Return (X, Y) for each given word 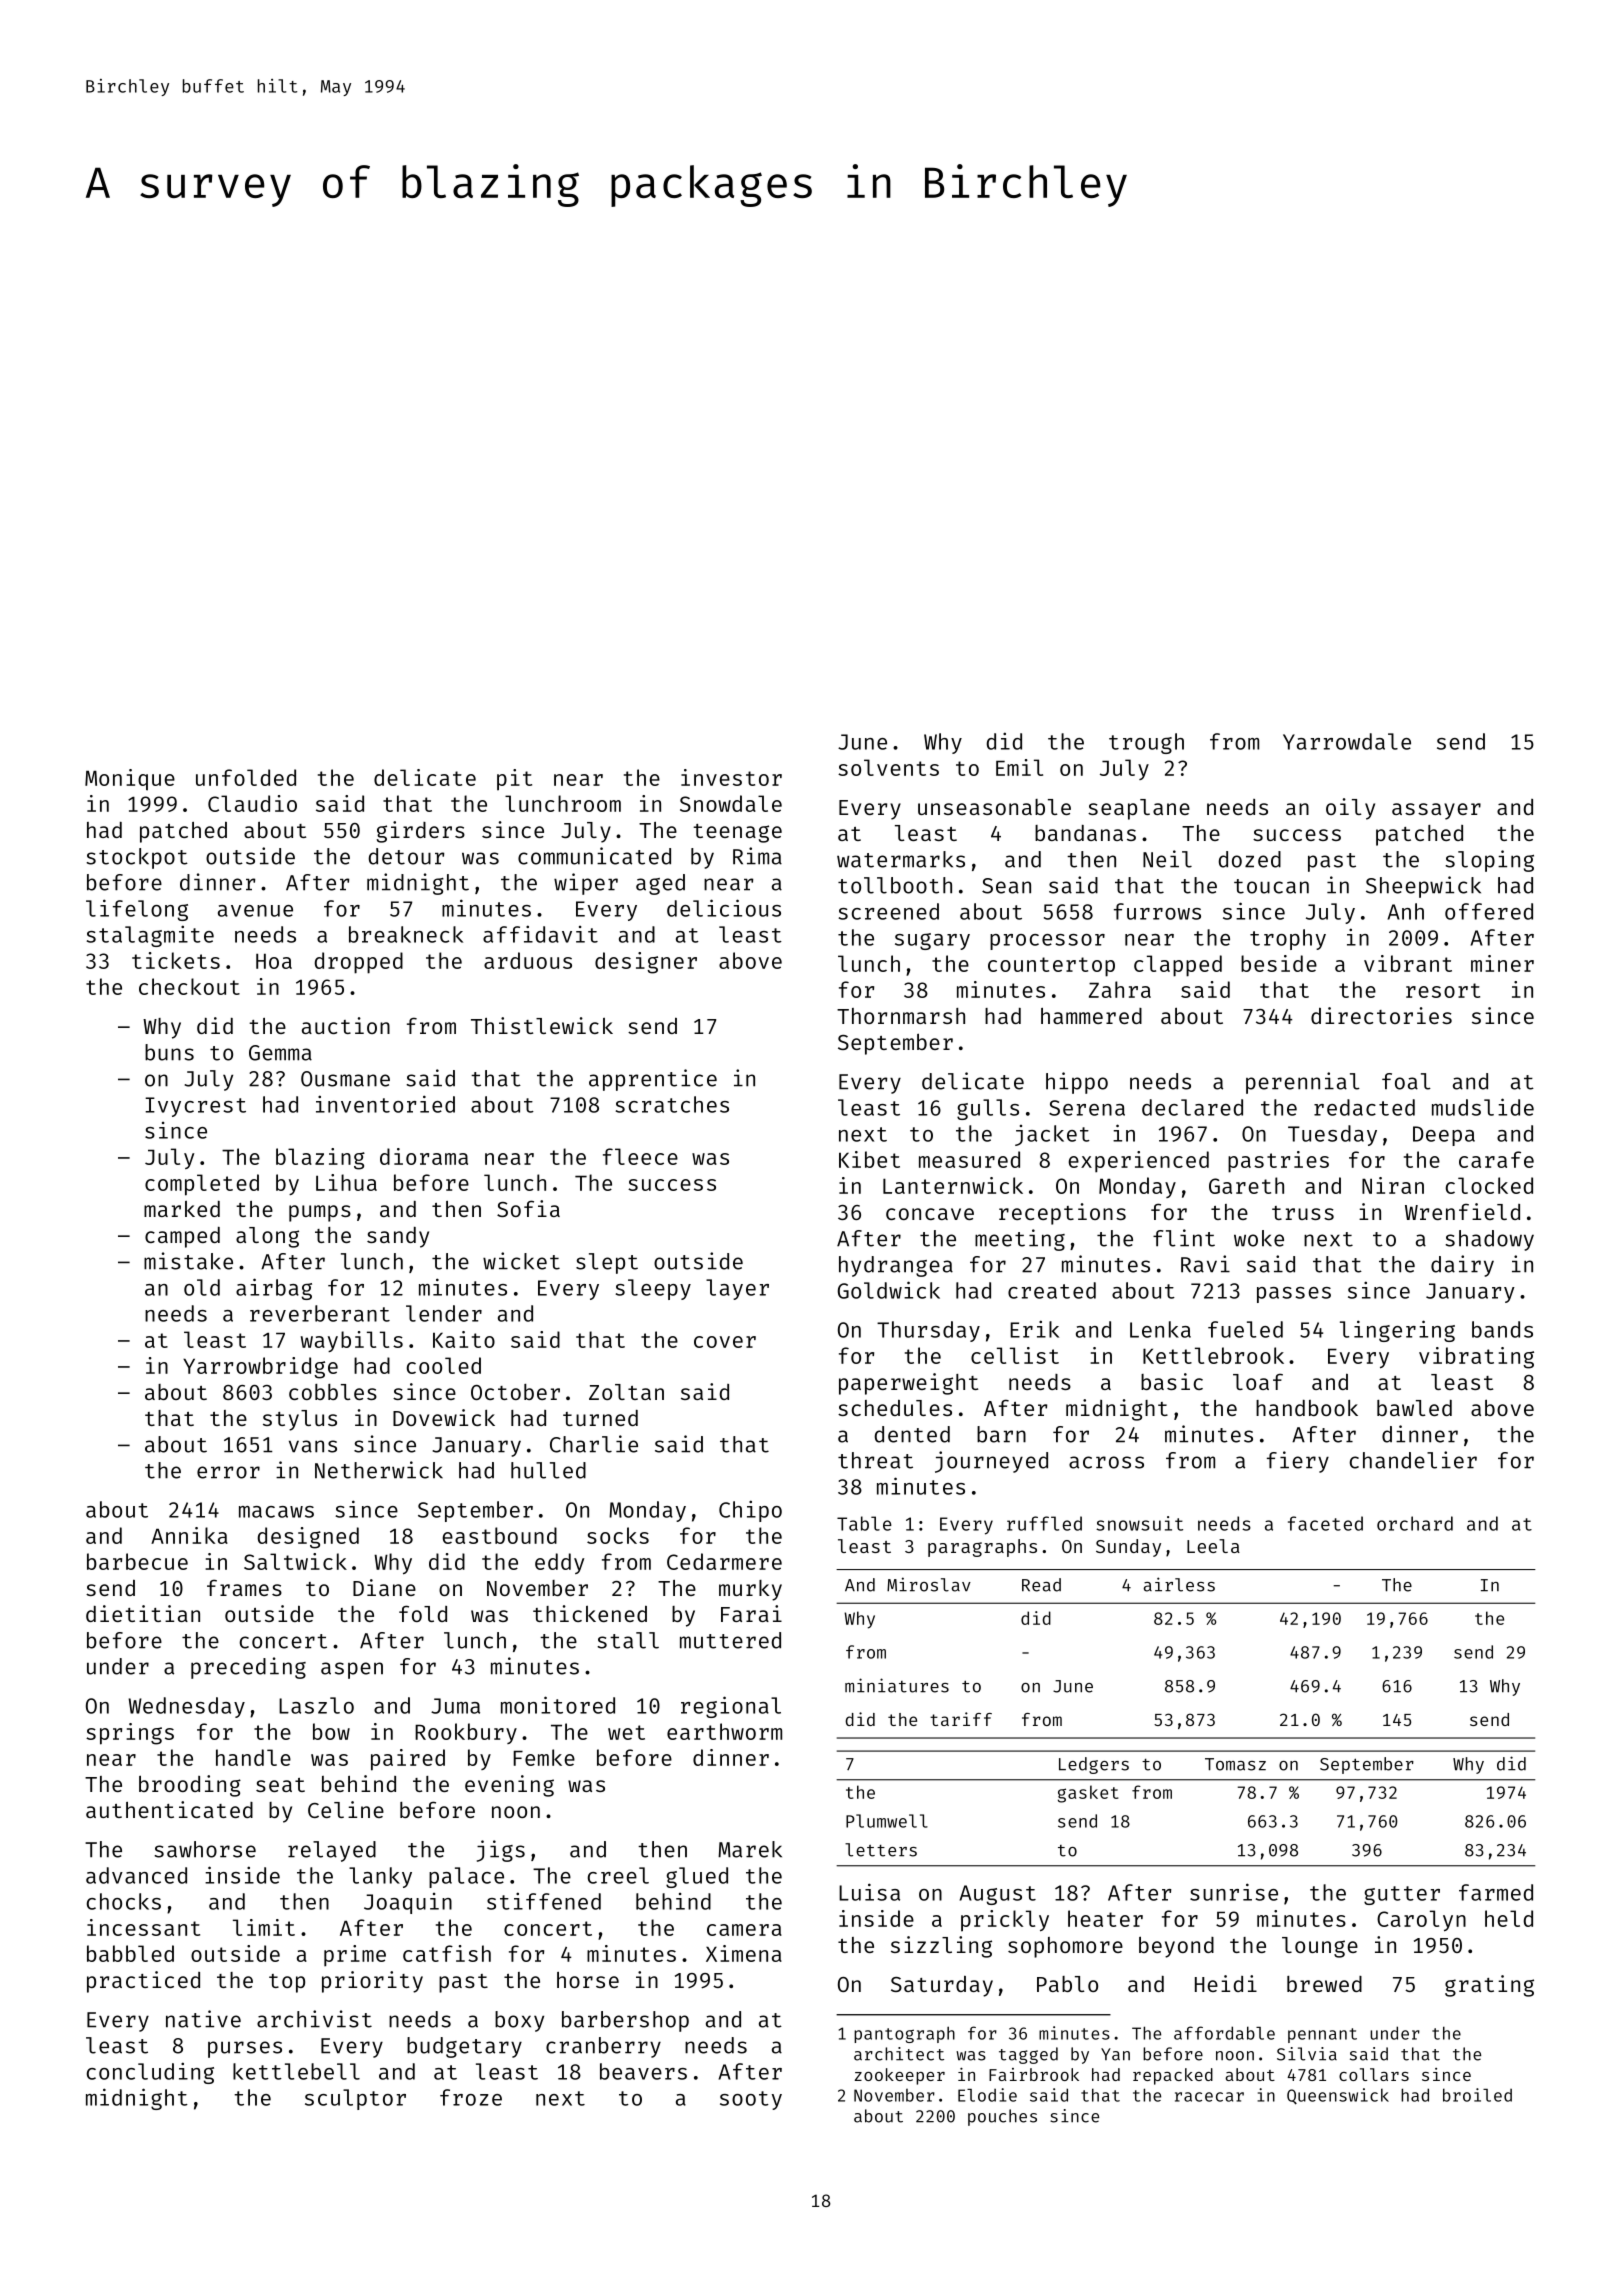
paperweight (908, 1384)
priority (372, 1982)
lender (444, 1313)
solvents (888, 767)
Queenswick (1338, 2096)
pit (514, 780)
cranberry (603, 2047)
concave (930, 1214)
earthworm (724, 1731)
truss (1303, 1213)
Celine (346, 1809)
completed (202, 1185)
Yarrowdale (1347, 741)
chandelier (1413, 1460)
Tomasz (1235, 1764)
